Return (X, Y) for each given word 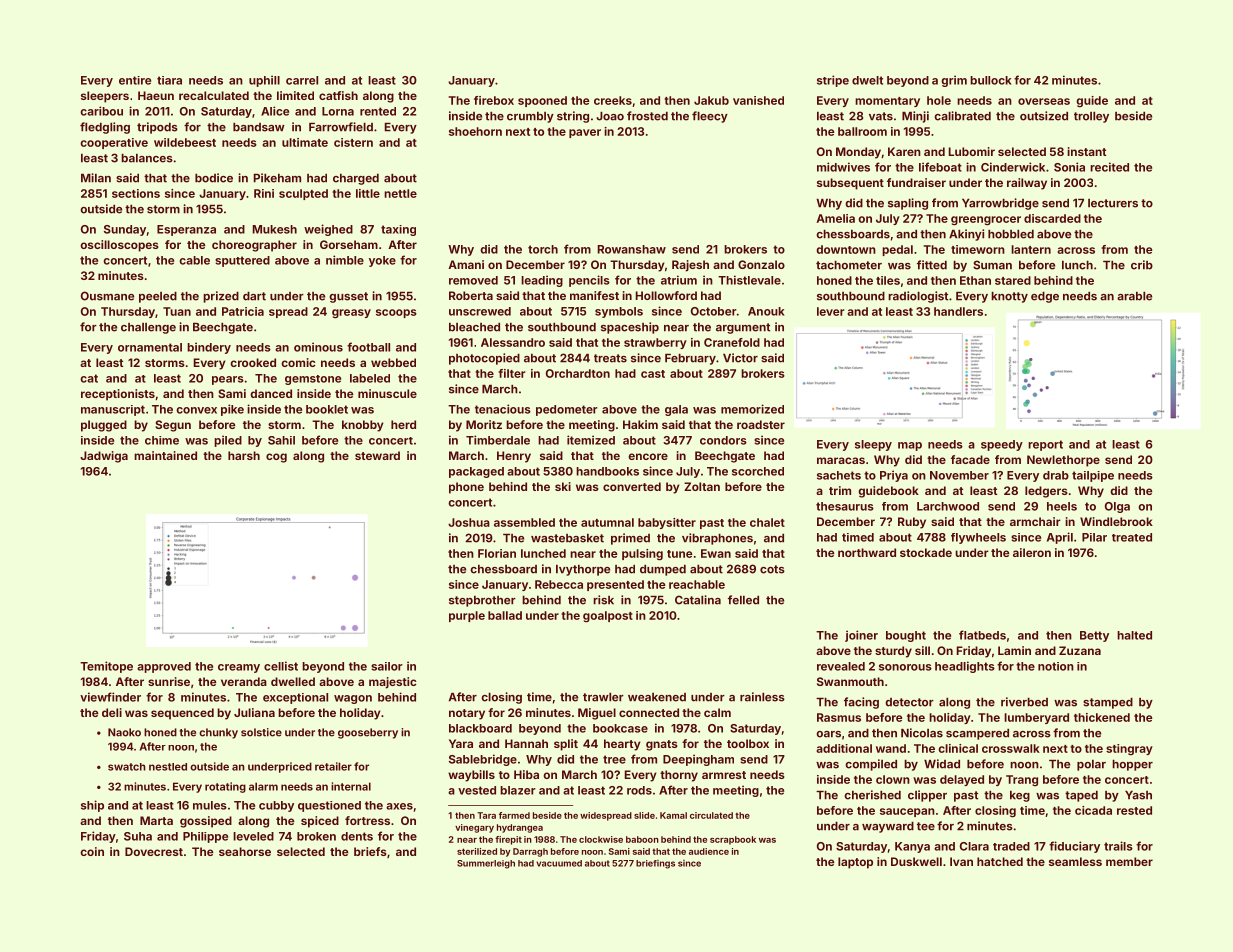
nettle (400, 193)
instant (1086, 151)
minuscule (387, 393)
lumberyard (1036, 718)
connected (649, 712)
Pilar (1094, 537)
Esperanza (186, 230)
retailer (333, 766)
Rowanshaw (632, 249)
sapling (908, 204)
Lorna (338, 111)
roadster (761, 424)
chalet (767, 522)
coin (92, 851)
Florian (497, 553)
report (1045, 445)
